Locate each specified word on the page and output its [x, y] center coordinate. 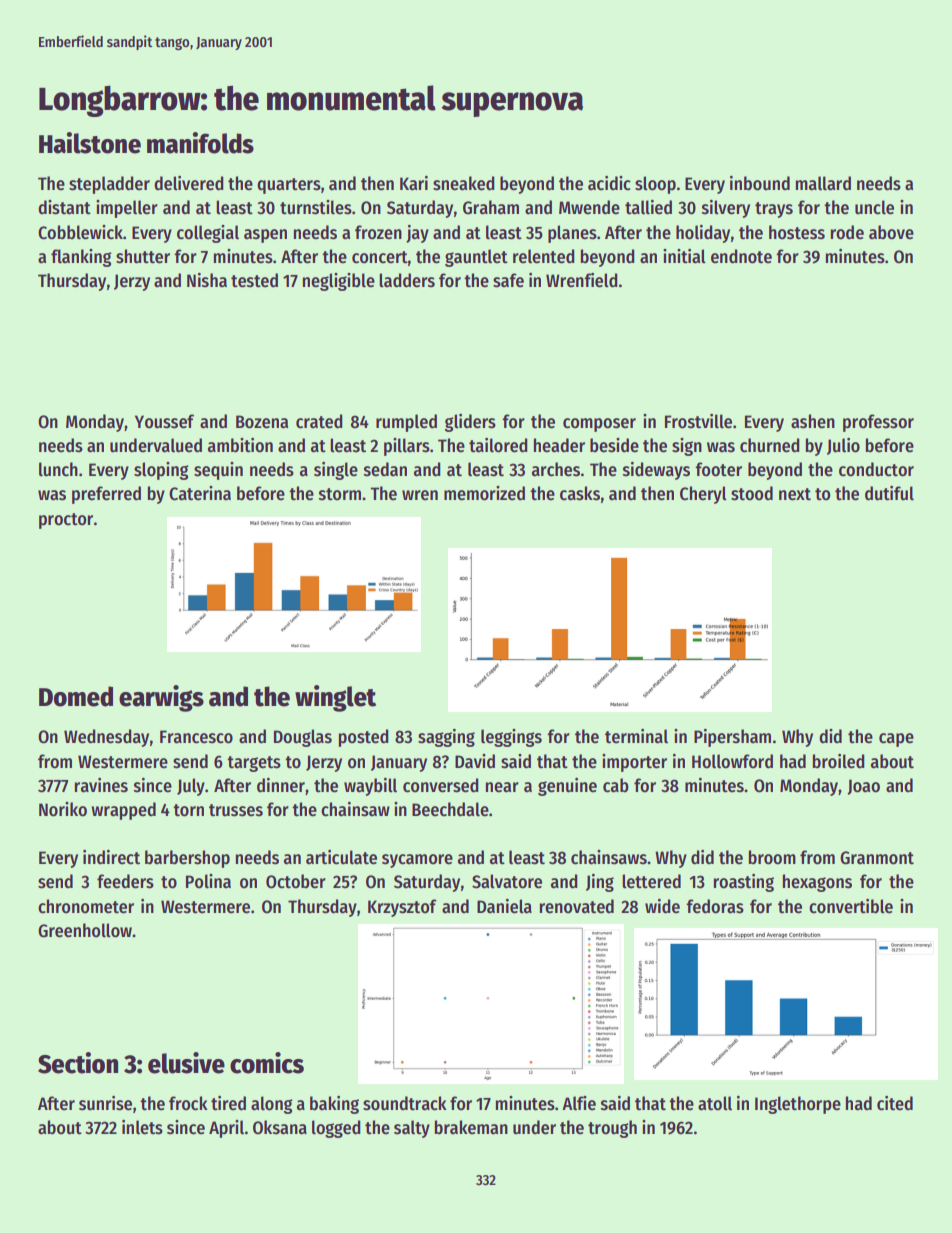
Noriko [63, 809]
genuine [567, 787]
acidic [609, 183]
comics [267, 1063]
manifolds [200, 143]
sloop [655, 185]
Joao [863, 787]
